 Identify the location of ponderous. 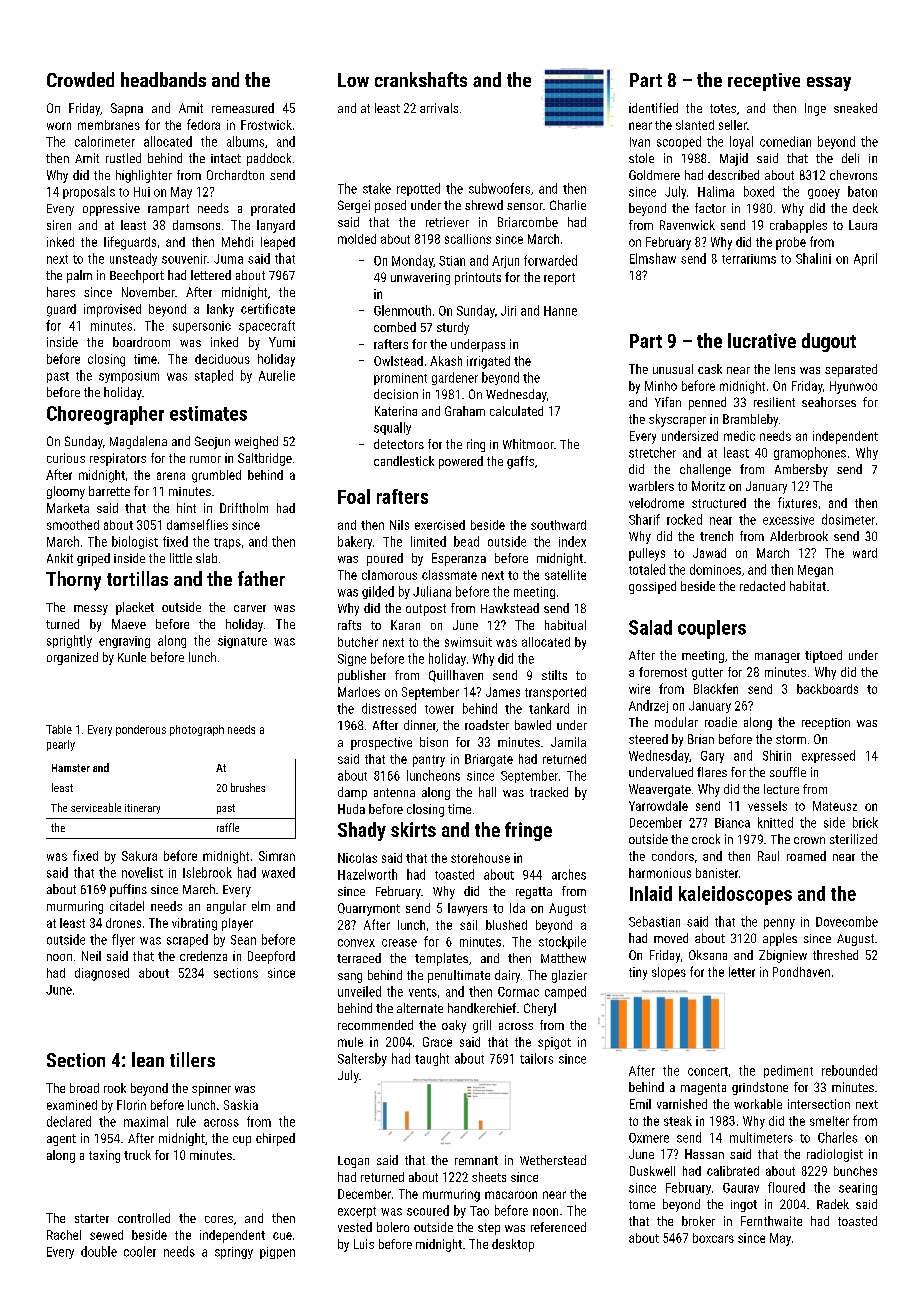
(141, 730).
